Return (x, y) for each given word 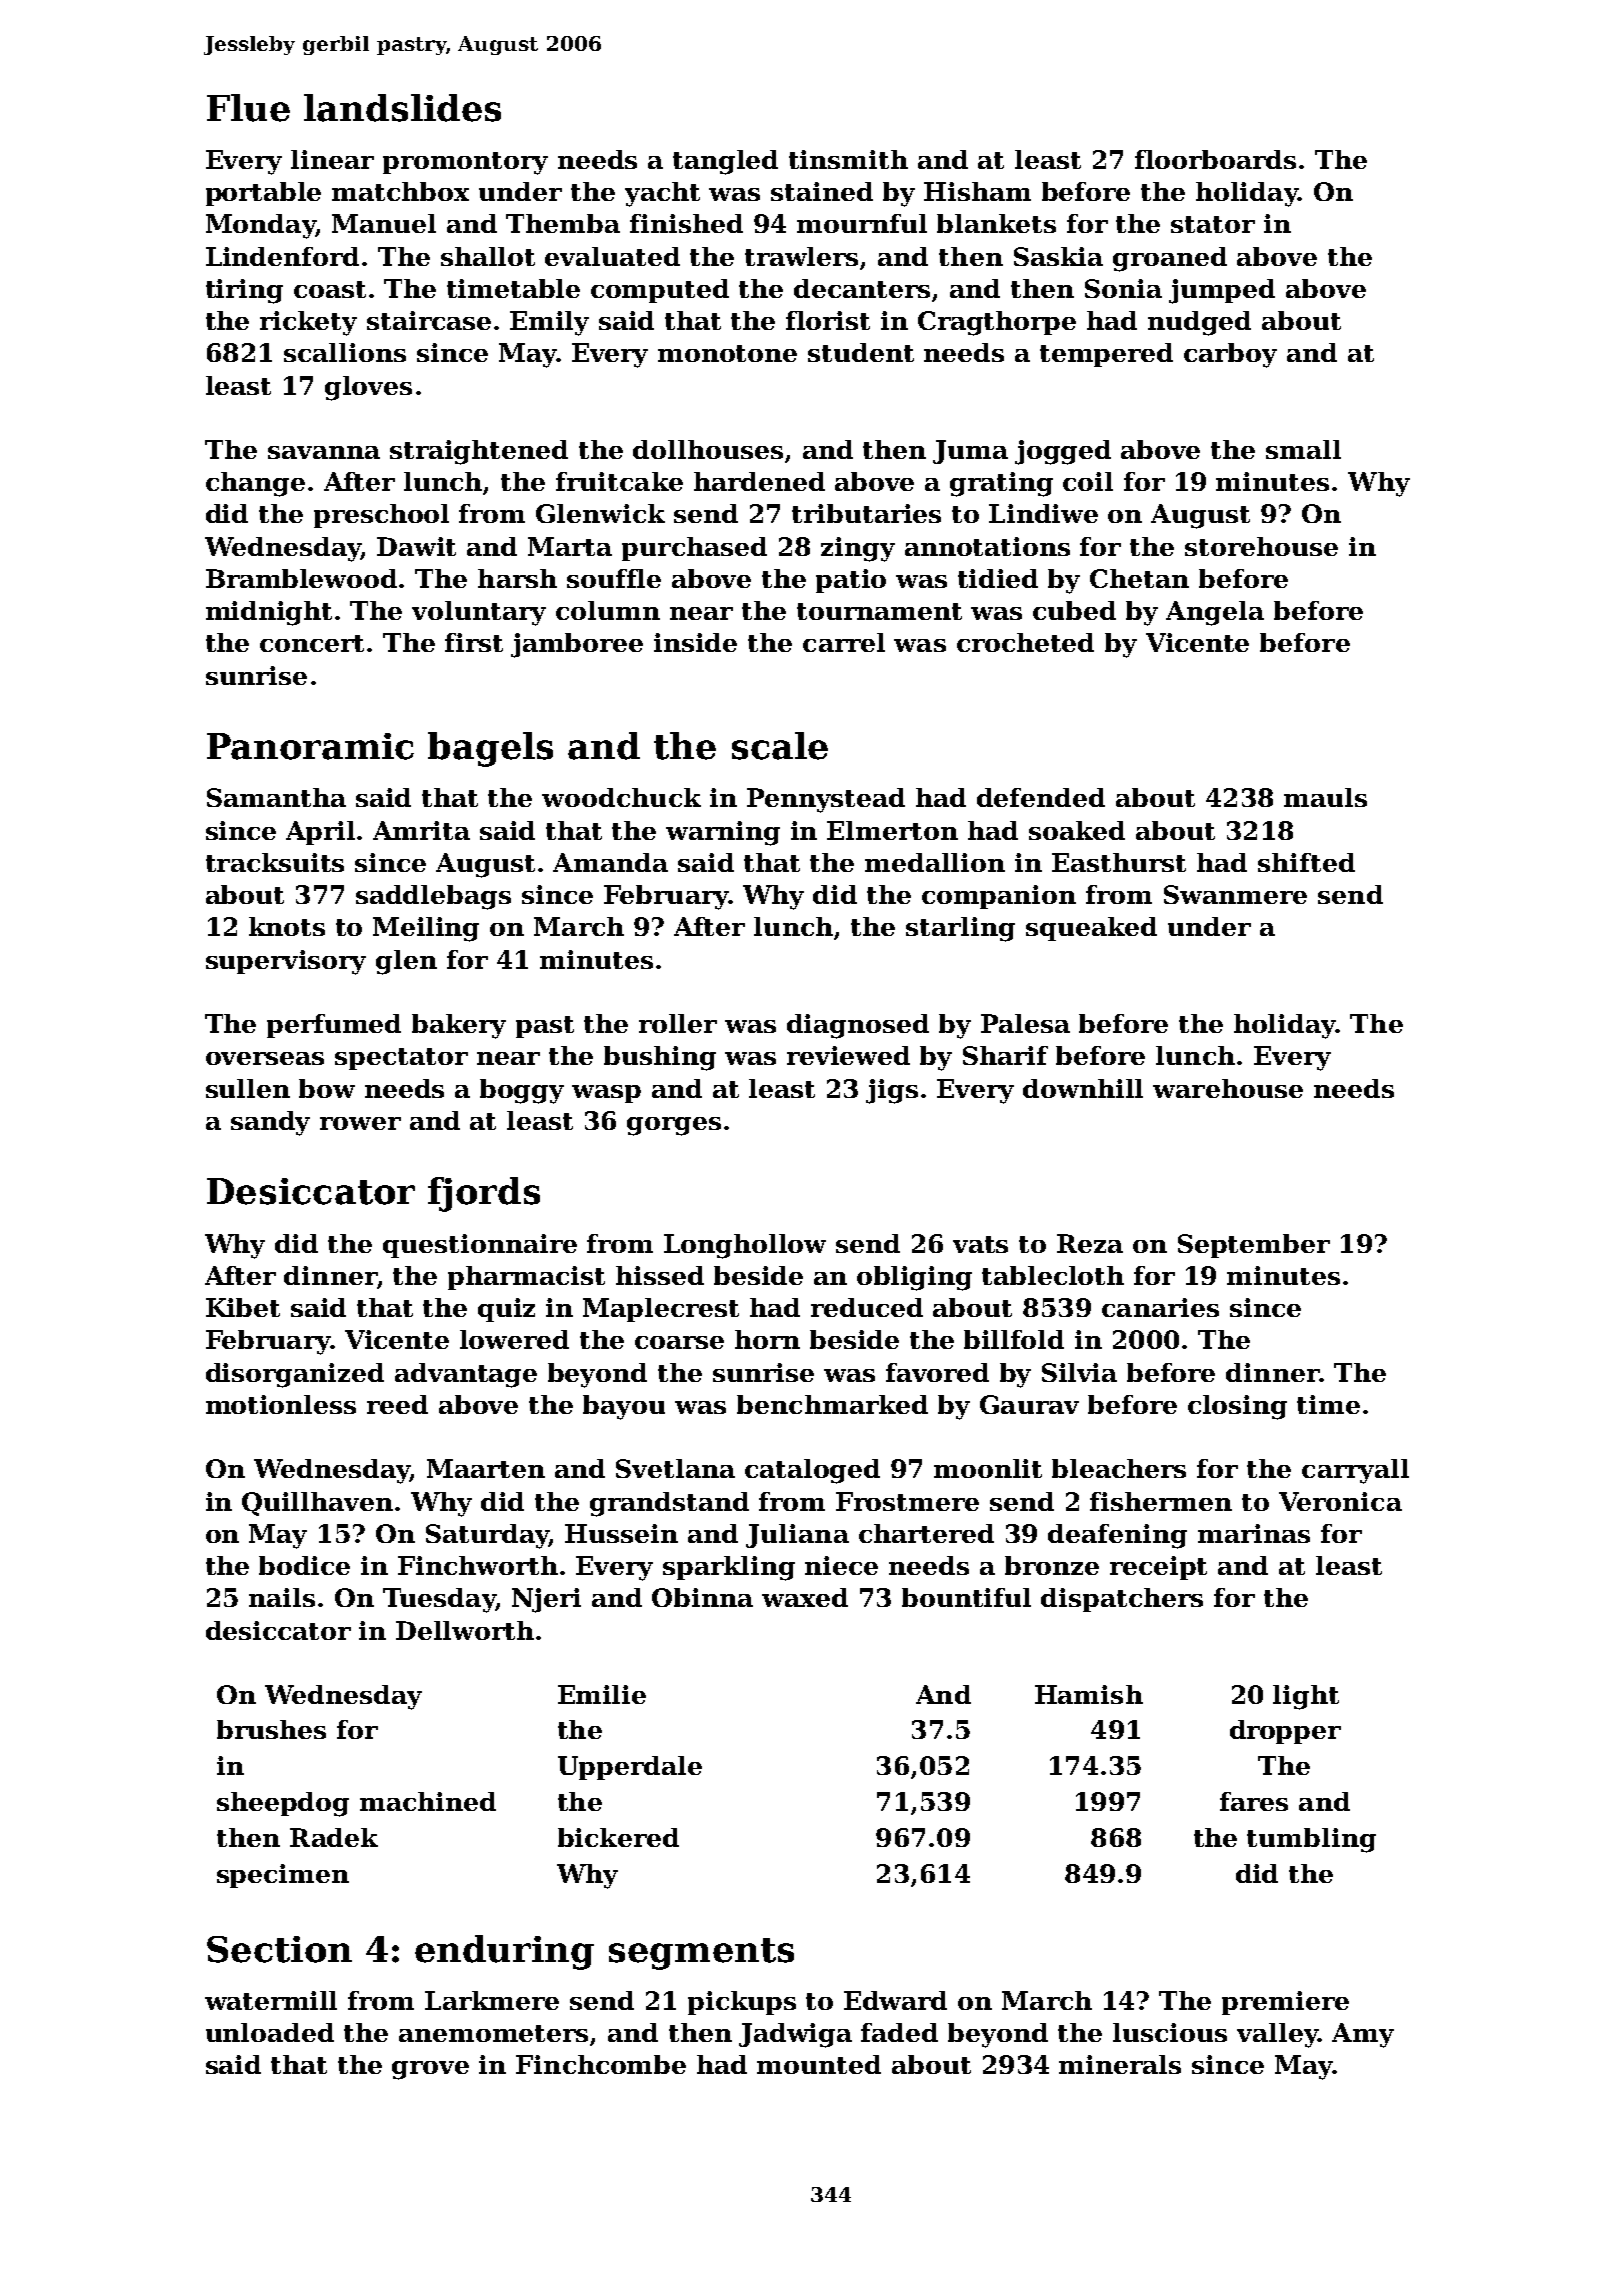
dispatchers (1122, 1600)
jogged (1063, 452)
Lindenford (282, 256)
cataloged (812, 1471)
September (1254, 1246)
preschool (381, 516)
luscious (1170, 2032)
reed (397, 1404)
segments (701, 1954)
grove (430, 2070)
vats (980, 1244)
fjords (484, 1194)
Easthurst (1119, 862)
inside (695, 642)
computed (660, 291)
